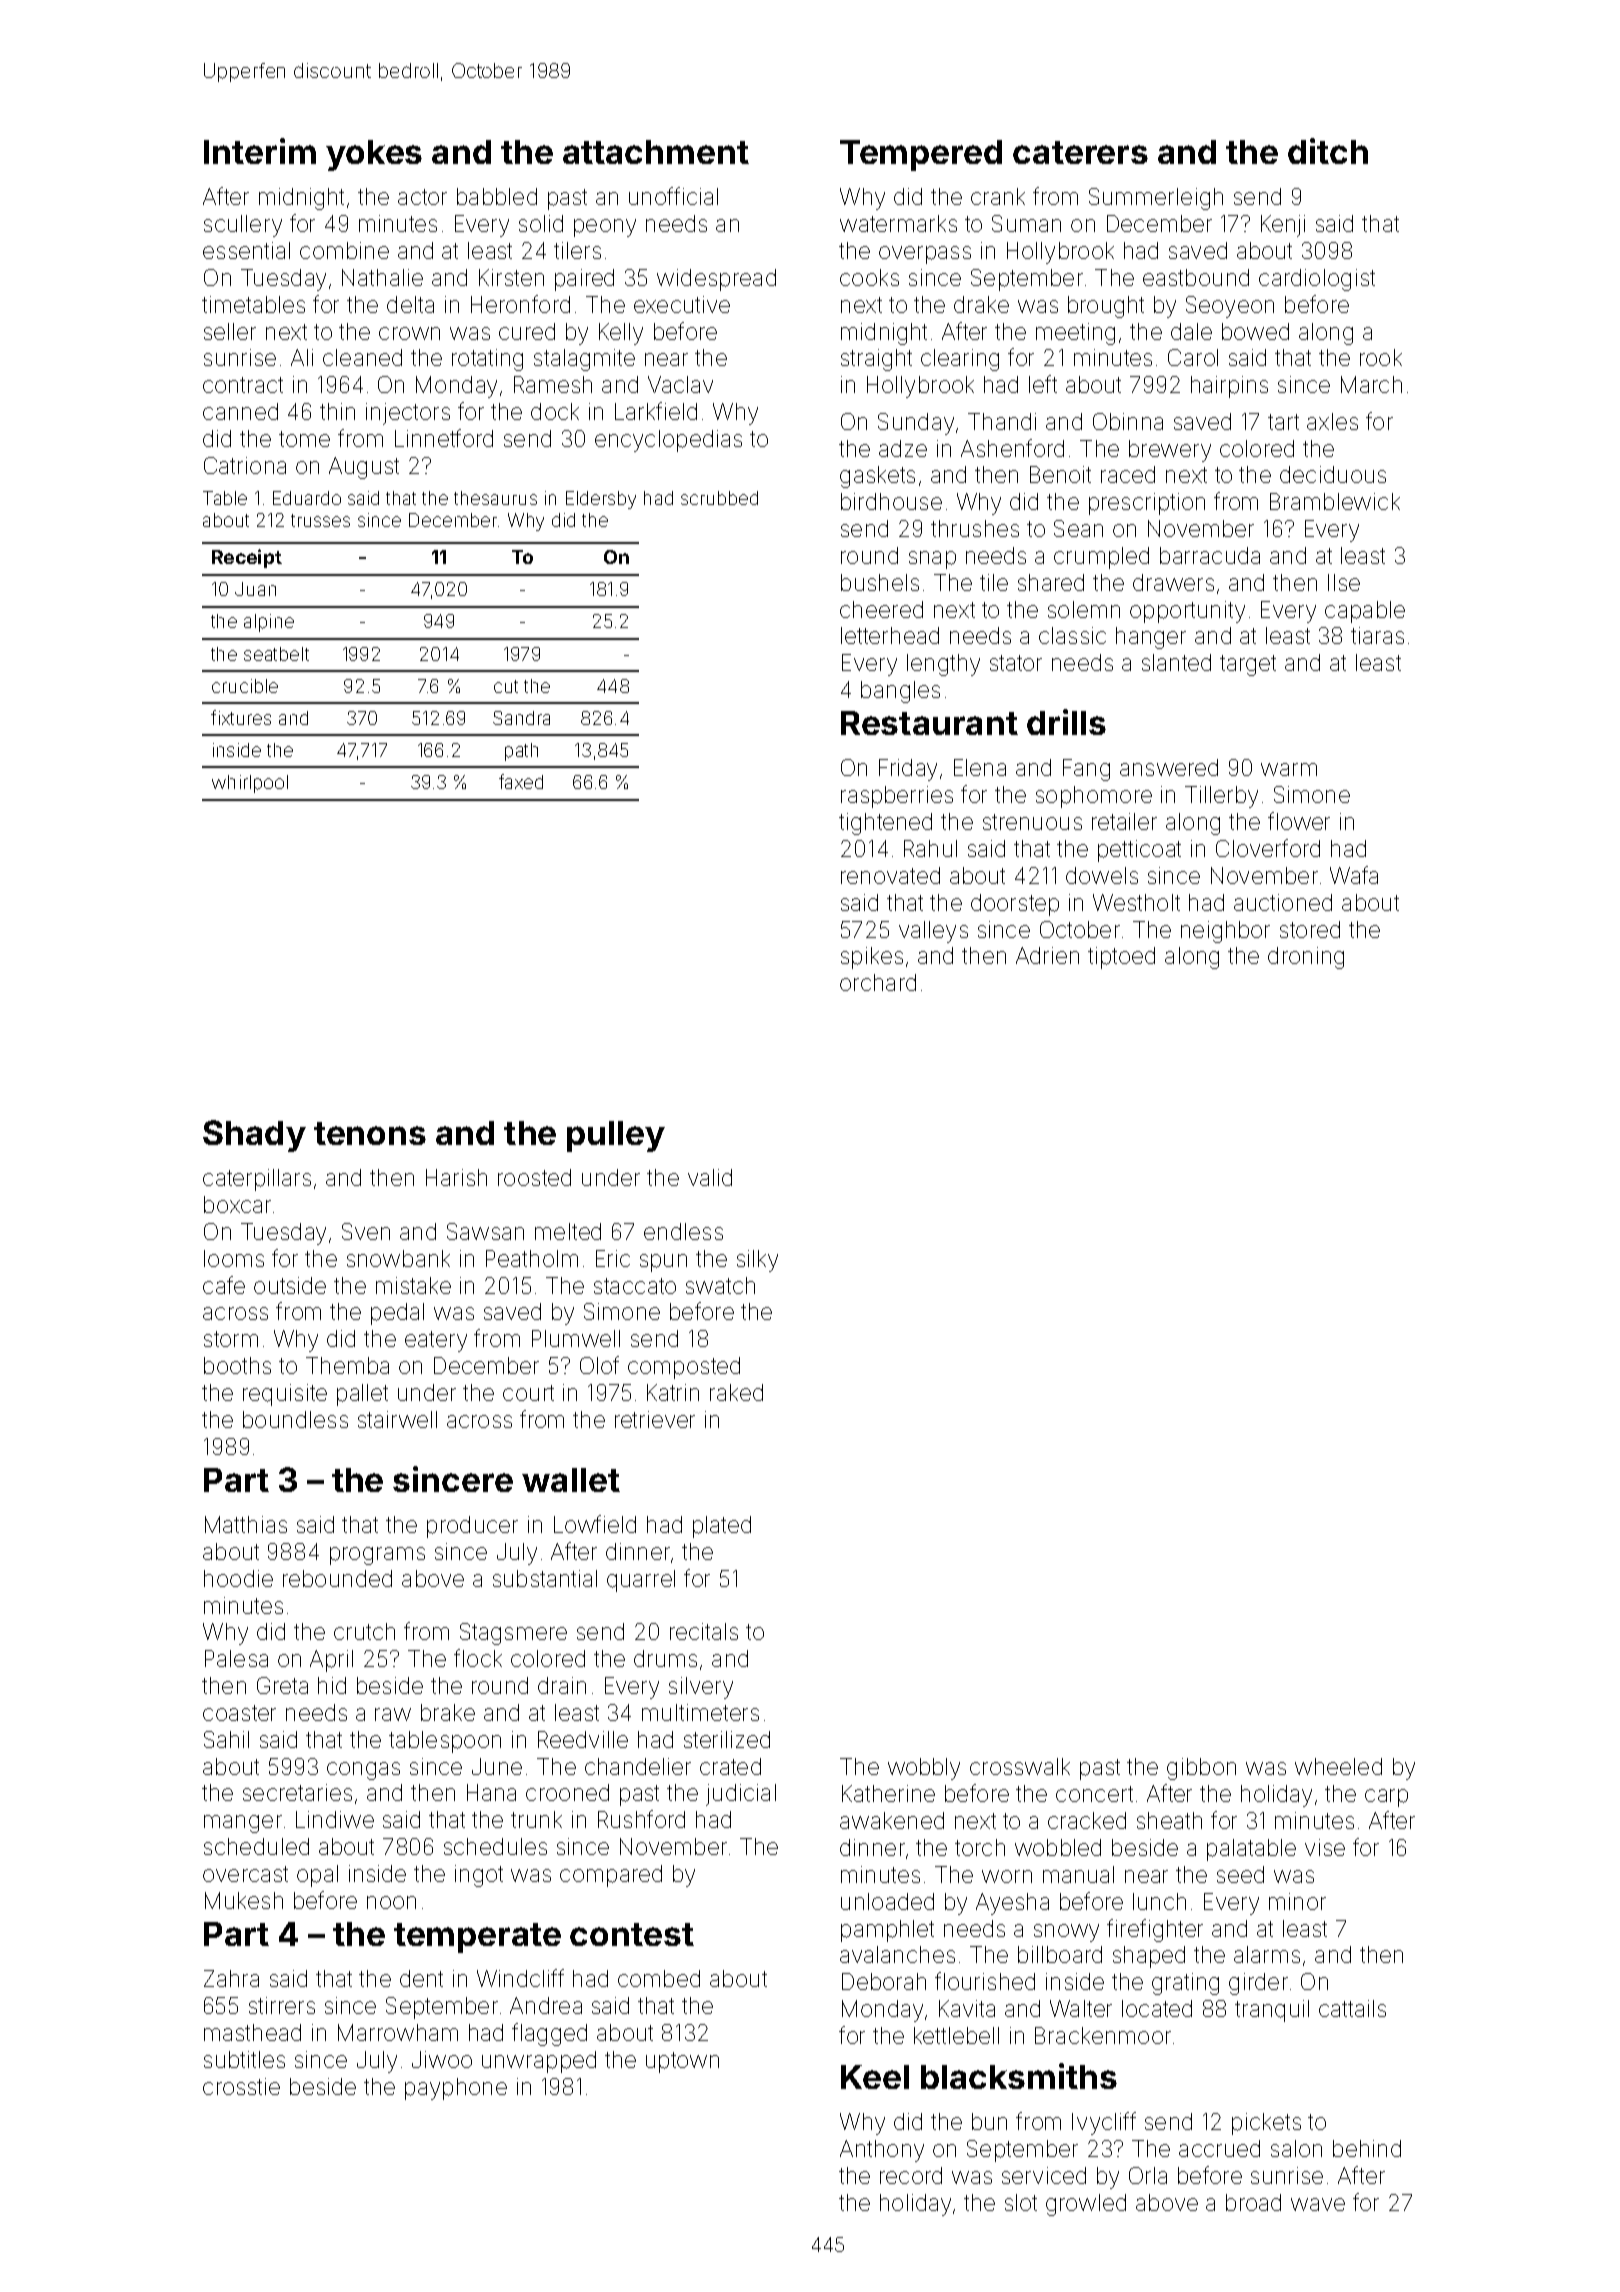 The width and height of the screenshot is (1620, 2292). I want to click on growled, so click(1086, 2205).
